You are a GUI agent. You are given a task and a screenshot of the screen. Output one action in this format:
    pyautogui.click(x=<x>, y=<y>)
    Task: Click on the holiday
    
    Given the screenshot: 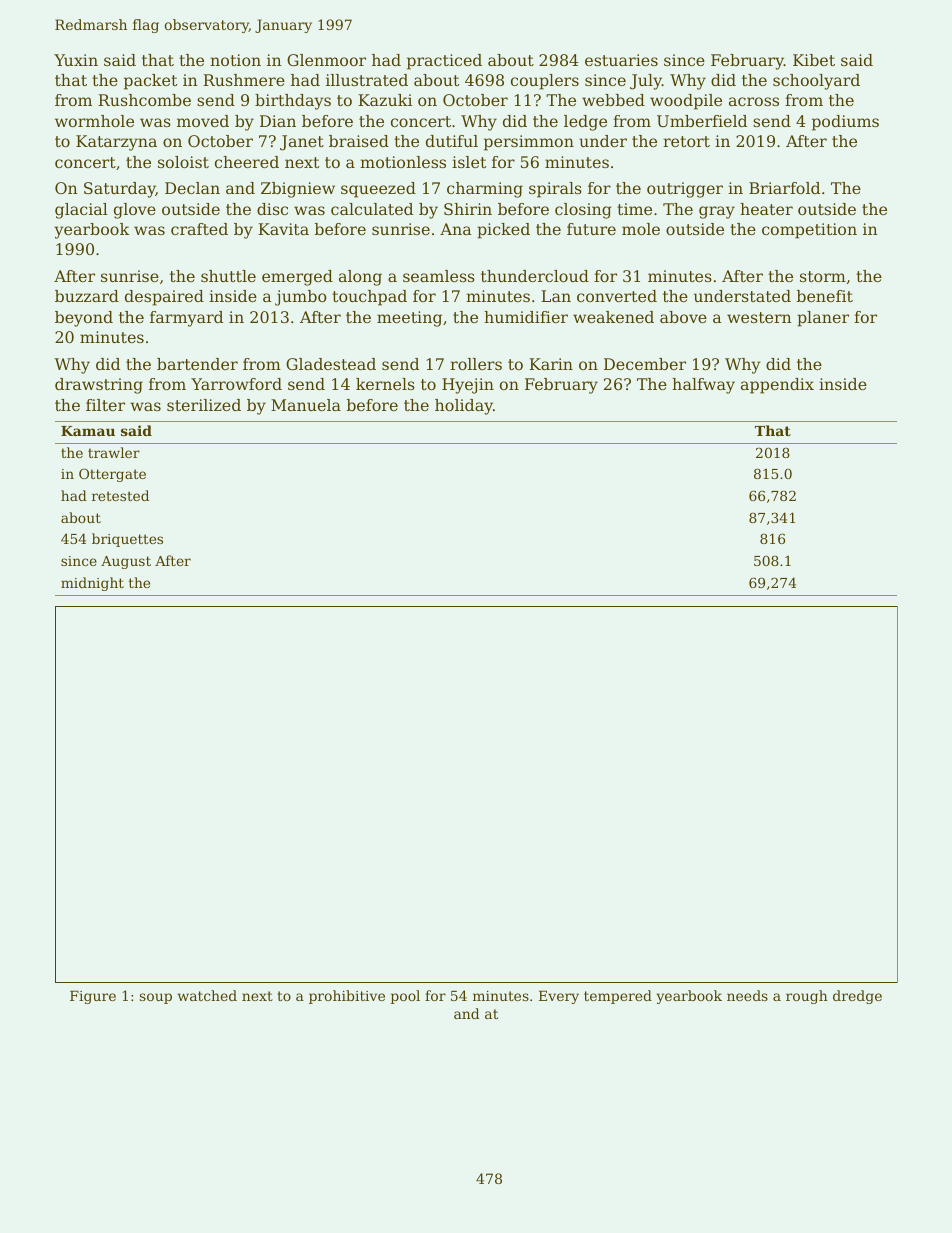 What is the action you would take?
    pyautogui.click(x=464, y=407)
